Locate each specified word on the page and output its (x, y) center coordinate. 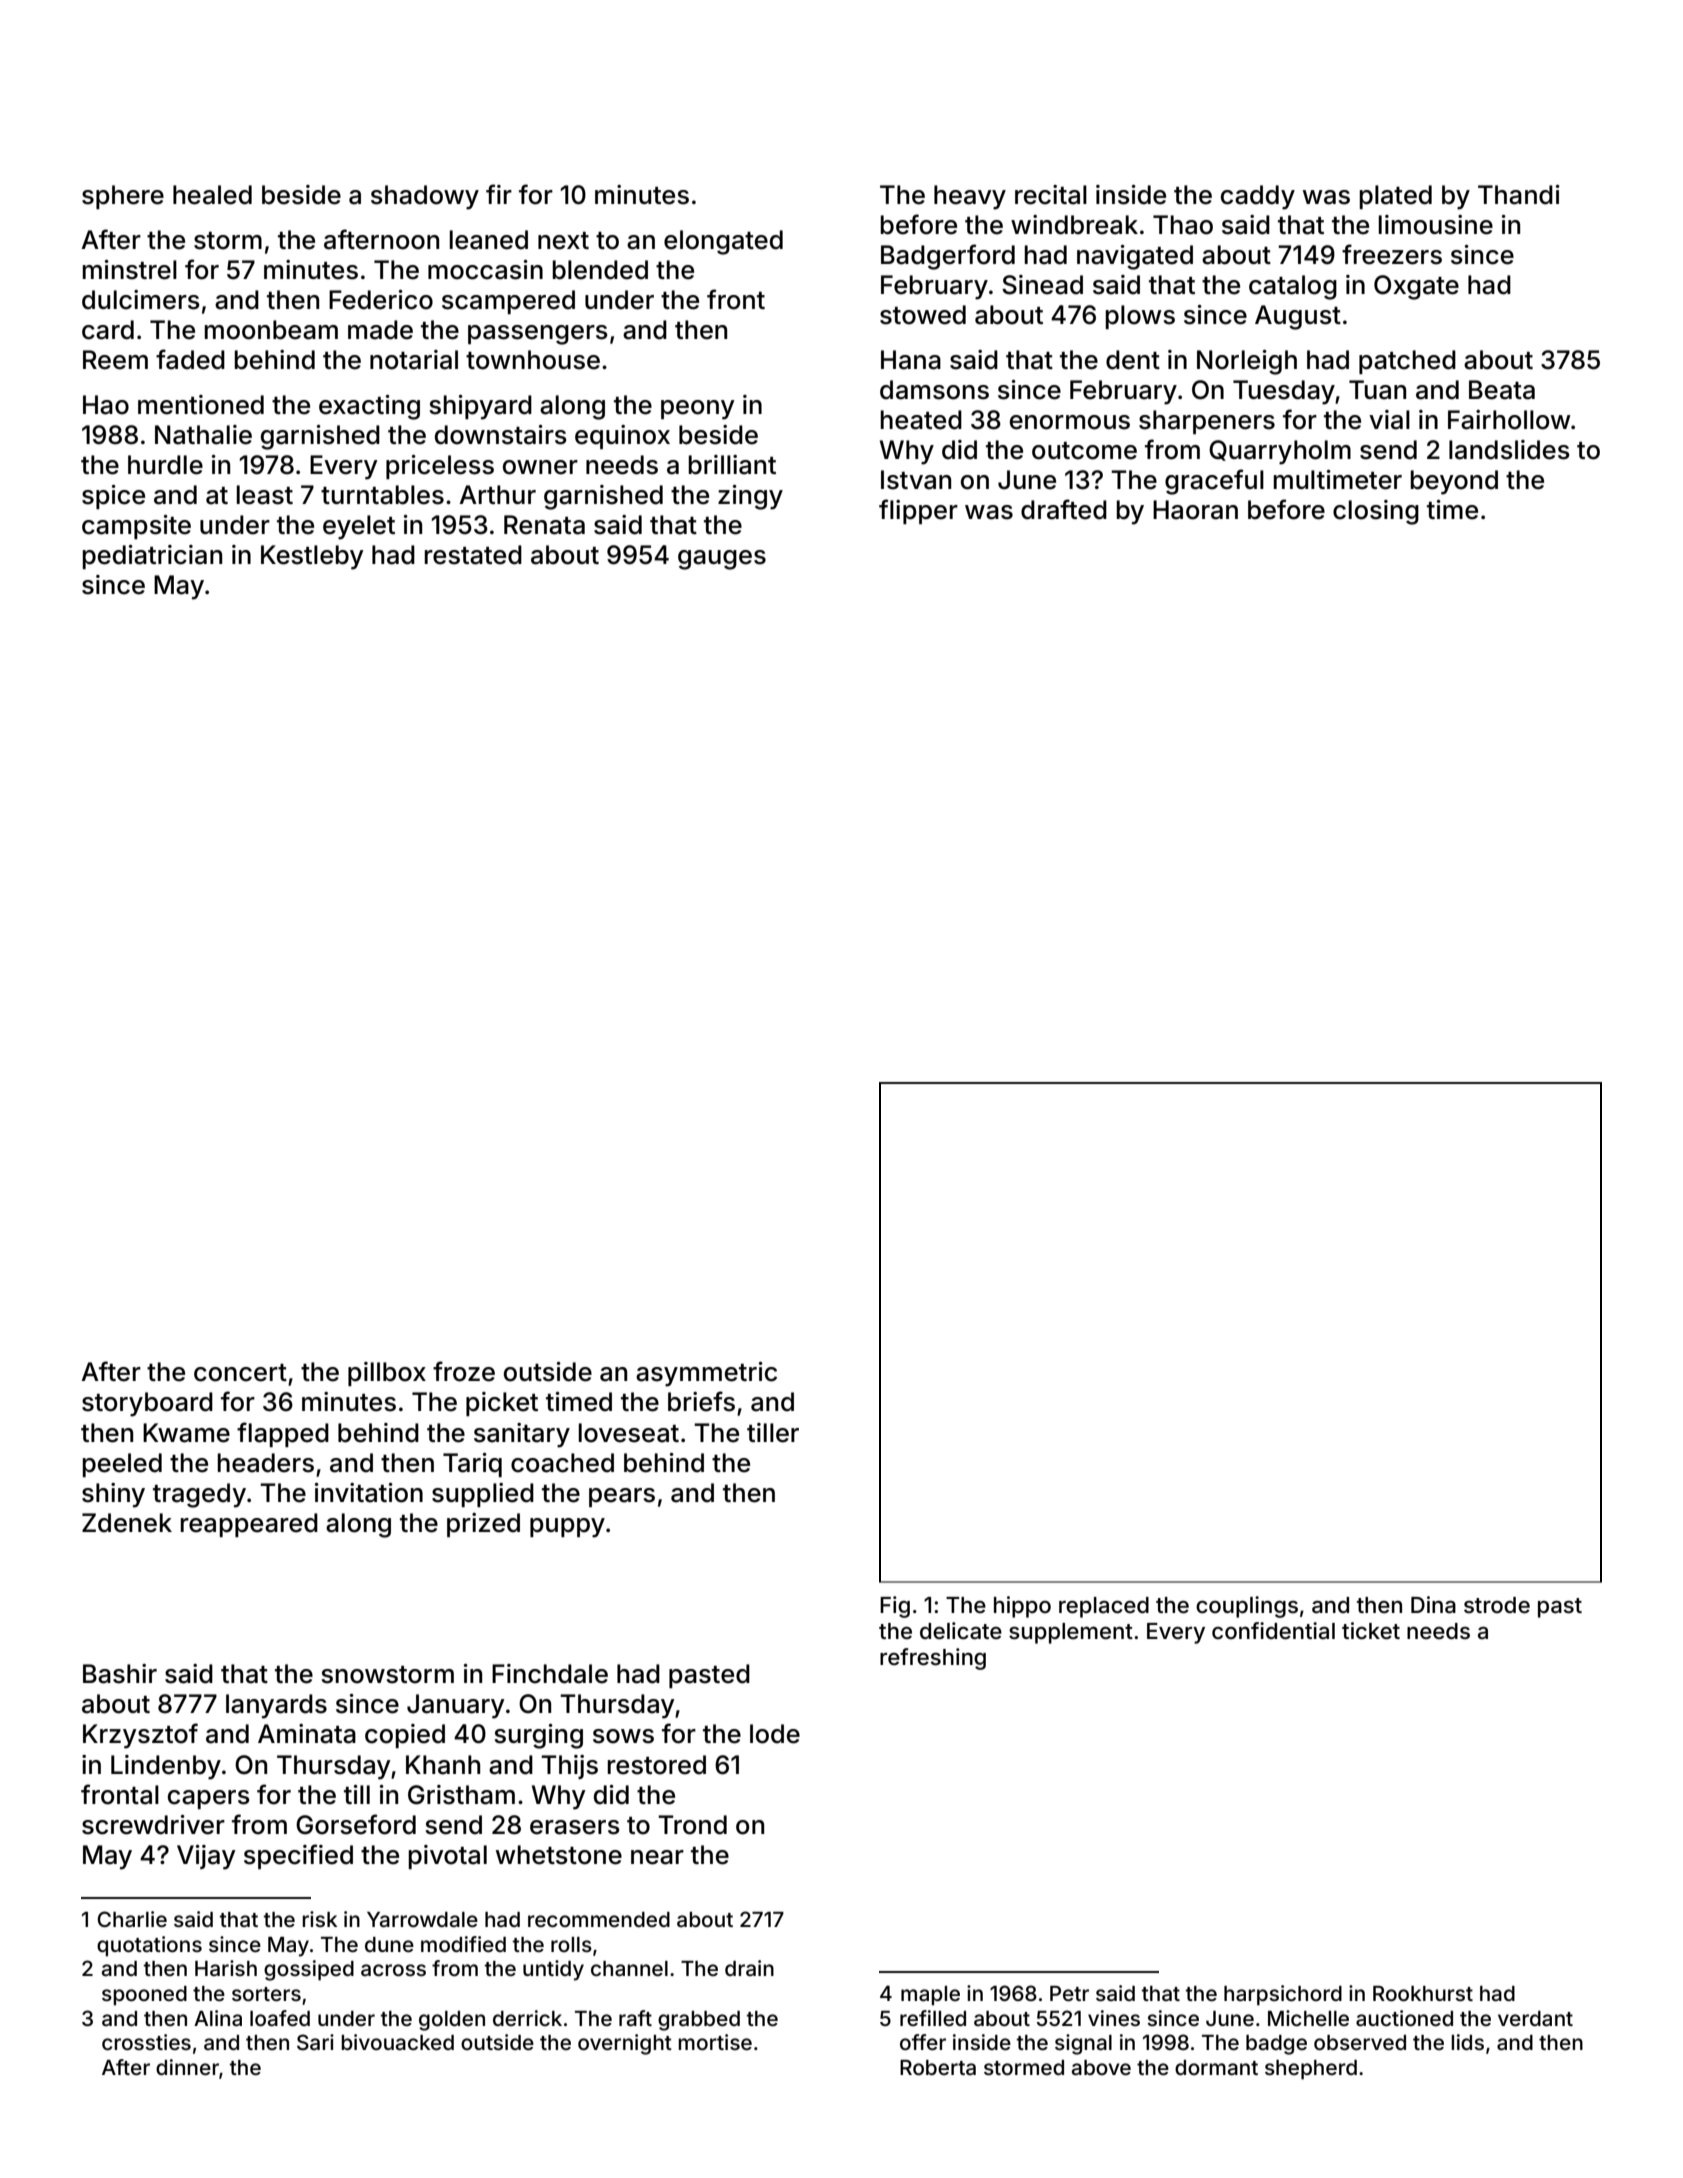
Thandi (1519, 195)
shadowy (425, 197)
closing (1376, 512)
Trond (692, 1825)
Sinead (1042, 285)
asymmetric (706, 1374)
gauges (722, 560)
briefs (701, 1401)
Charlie (132, 1919)
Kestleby (312, 557)
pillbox (387, 1374)
